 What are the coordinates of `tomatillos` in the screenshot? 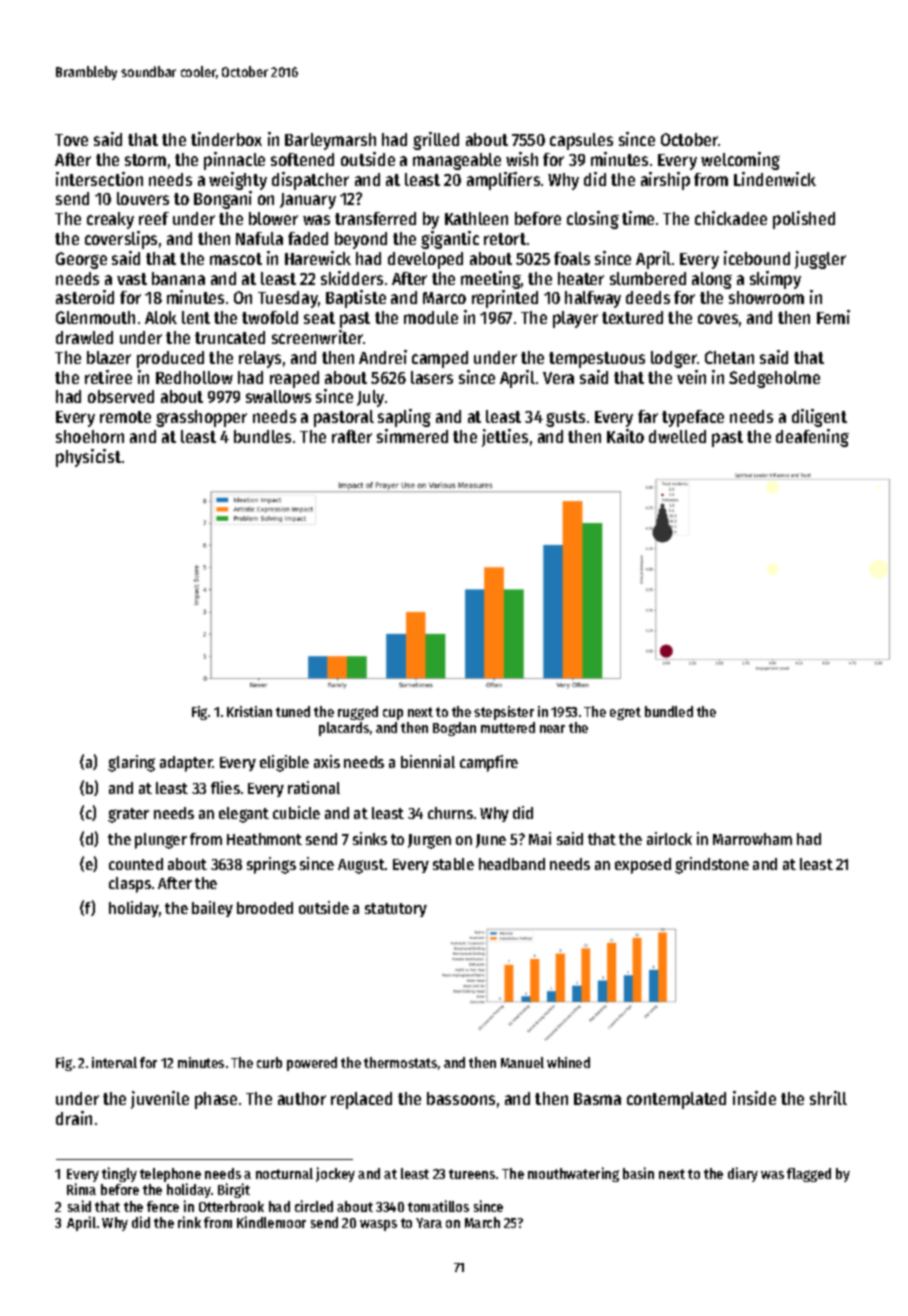 It's located at (438, 1206).
